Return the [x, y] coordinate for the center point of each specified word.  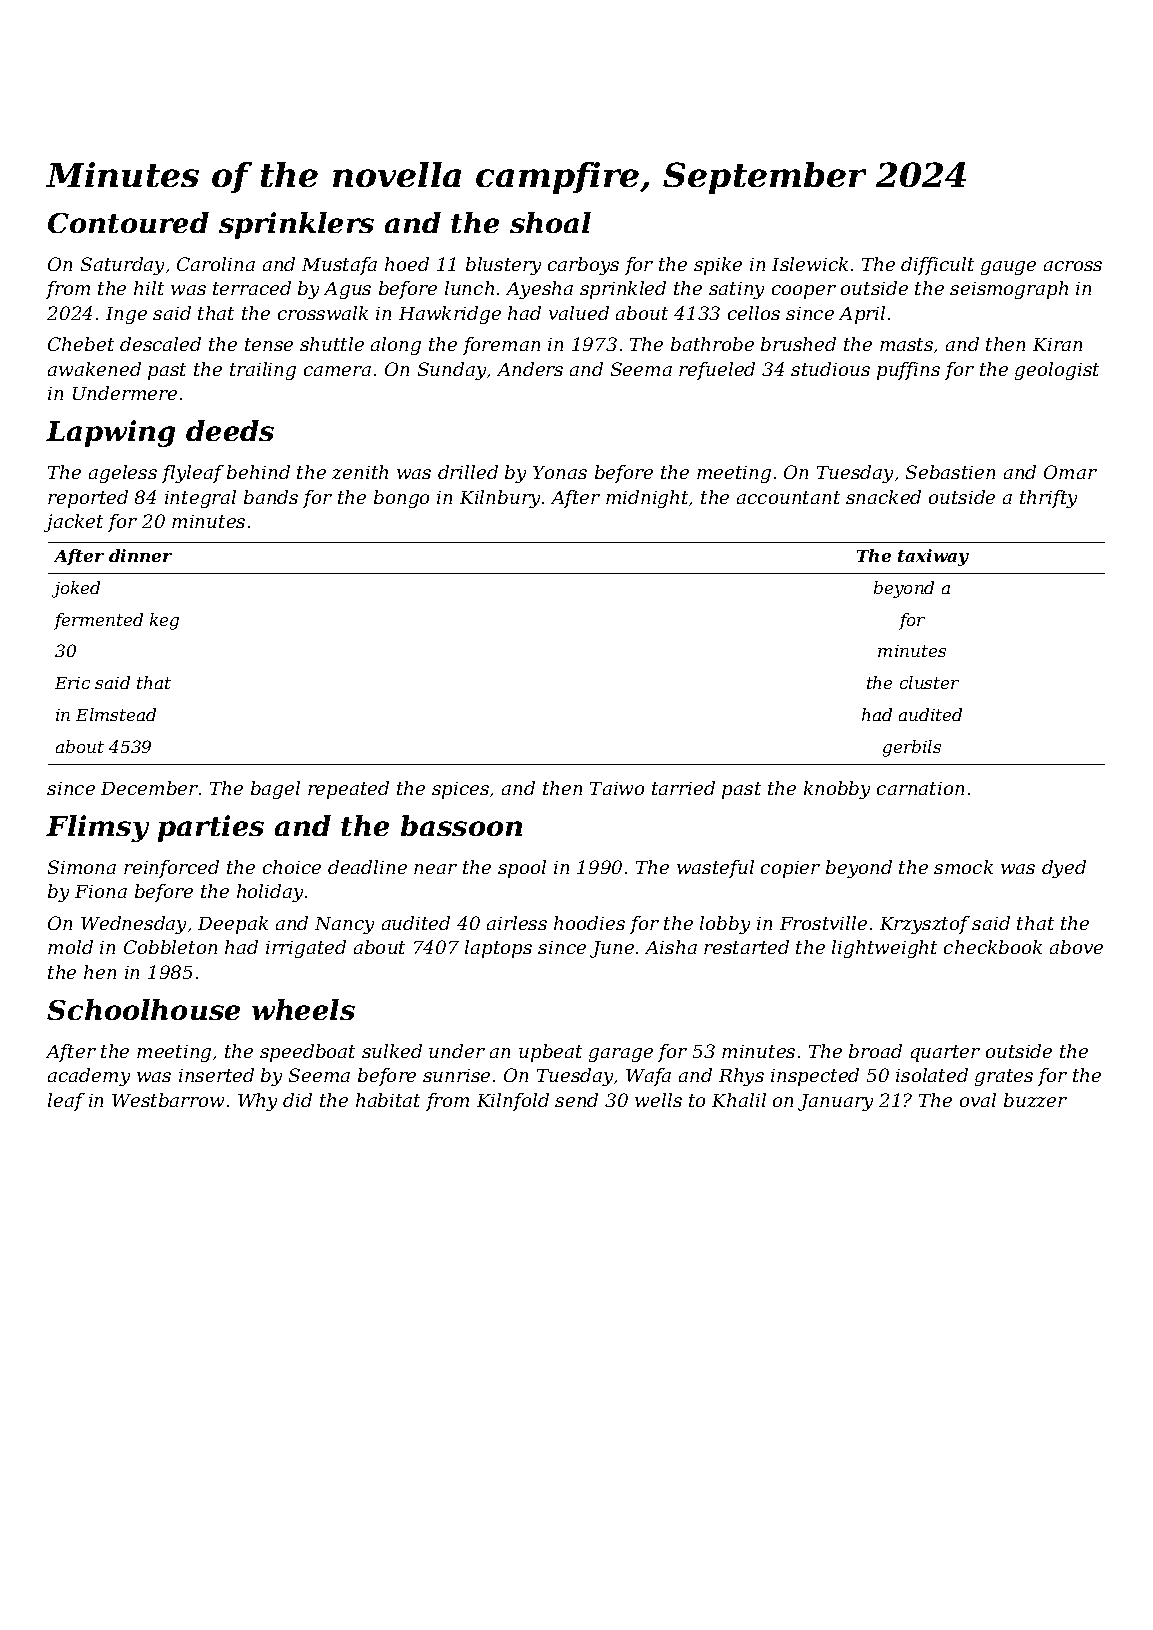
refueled [717, 371]
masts [906, 344]
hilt [149, 288]
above [1076, 947]
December [149, 788]
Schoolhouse [143, 1009]
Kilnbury [500, 499]
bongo [401, 499]
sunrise [456, 1075]
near [435, 869]
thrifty [1048, 499]
